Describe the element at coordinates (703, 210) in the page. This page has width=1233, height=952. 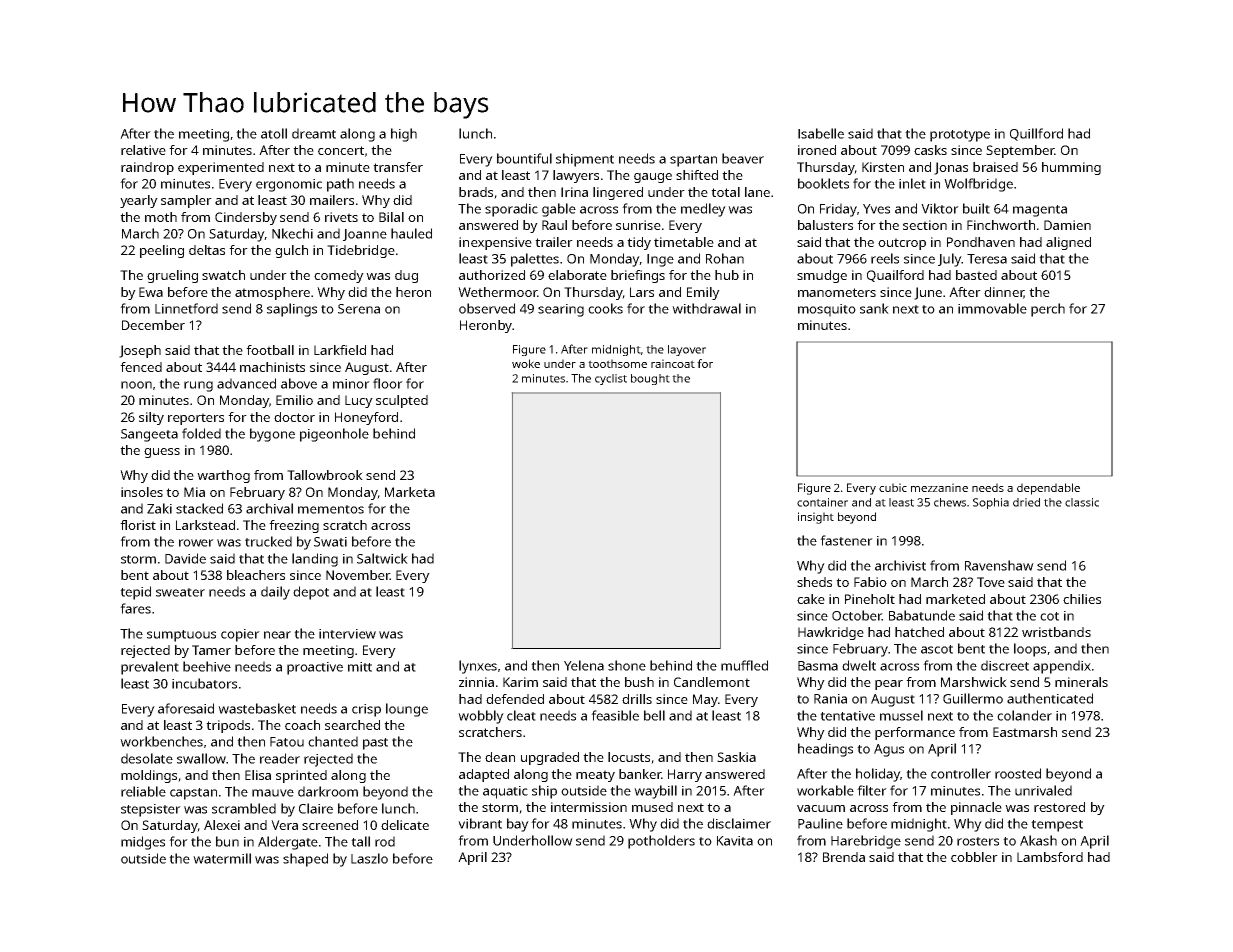
I see `medley` at that location.
